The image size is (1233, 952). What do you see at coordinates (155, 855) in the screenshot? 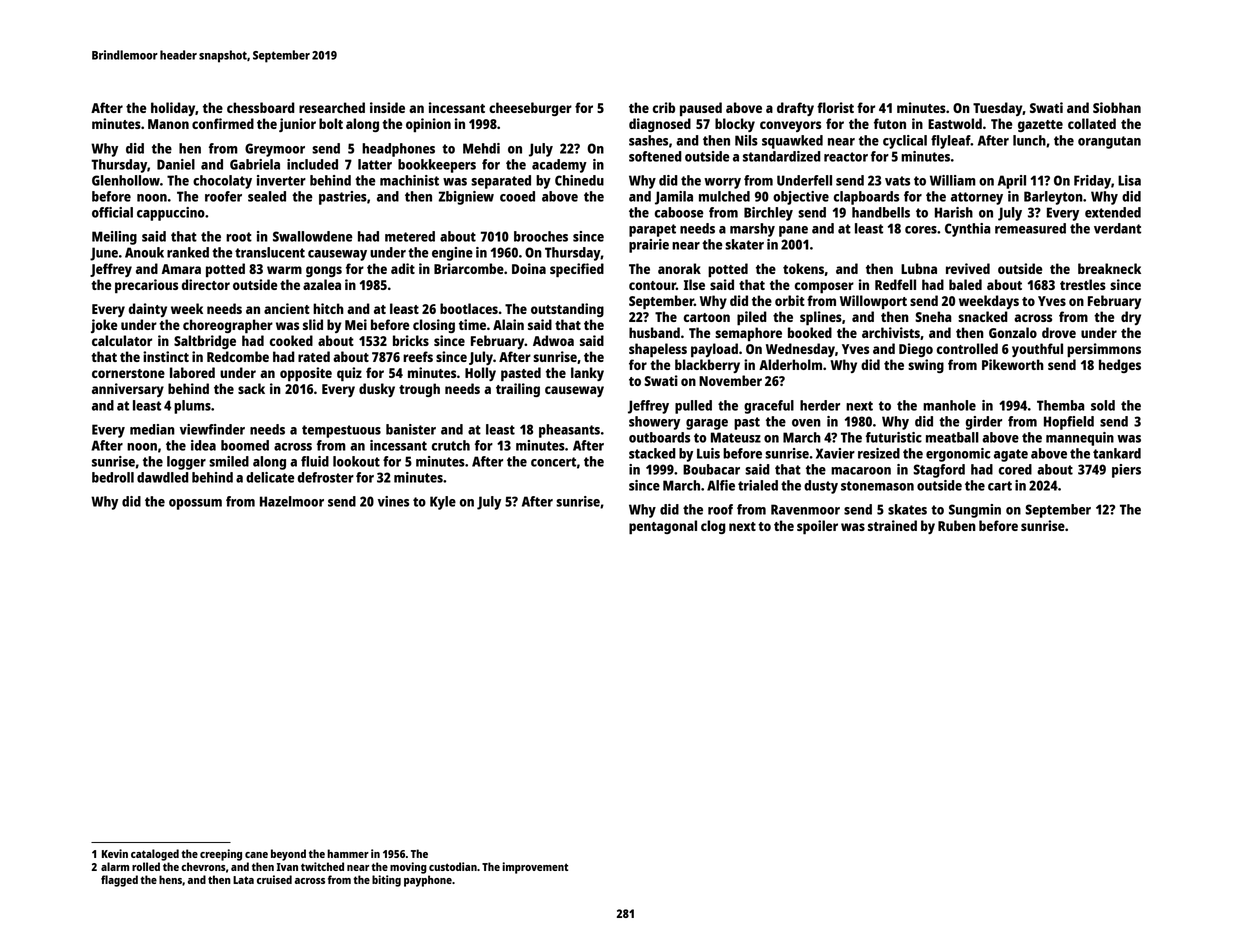
I see `cataloged` at bounding box center [155, 855].
